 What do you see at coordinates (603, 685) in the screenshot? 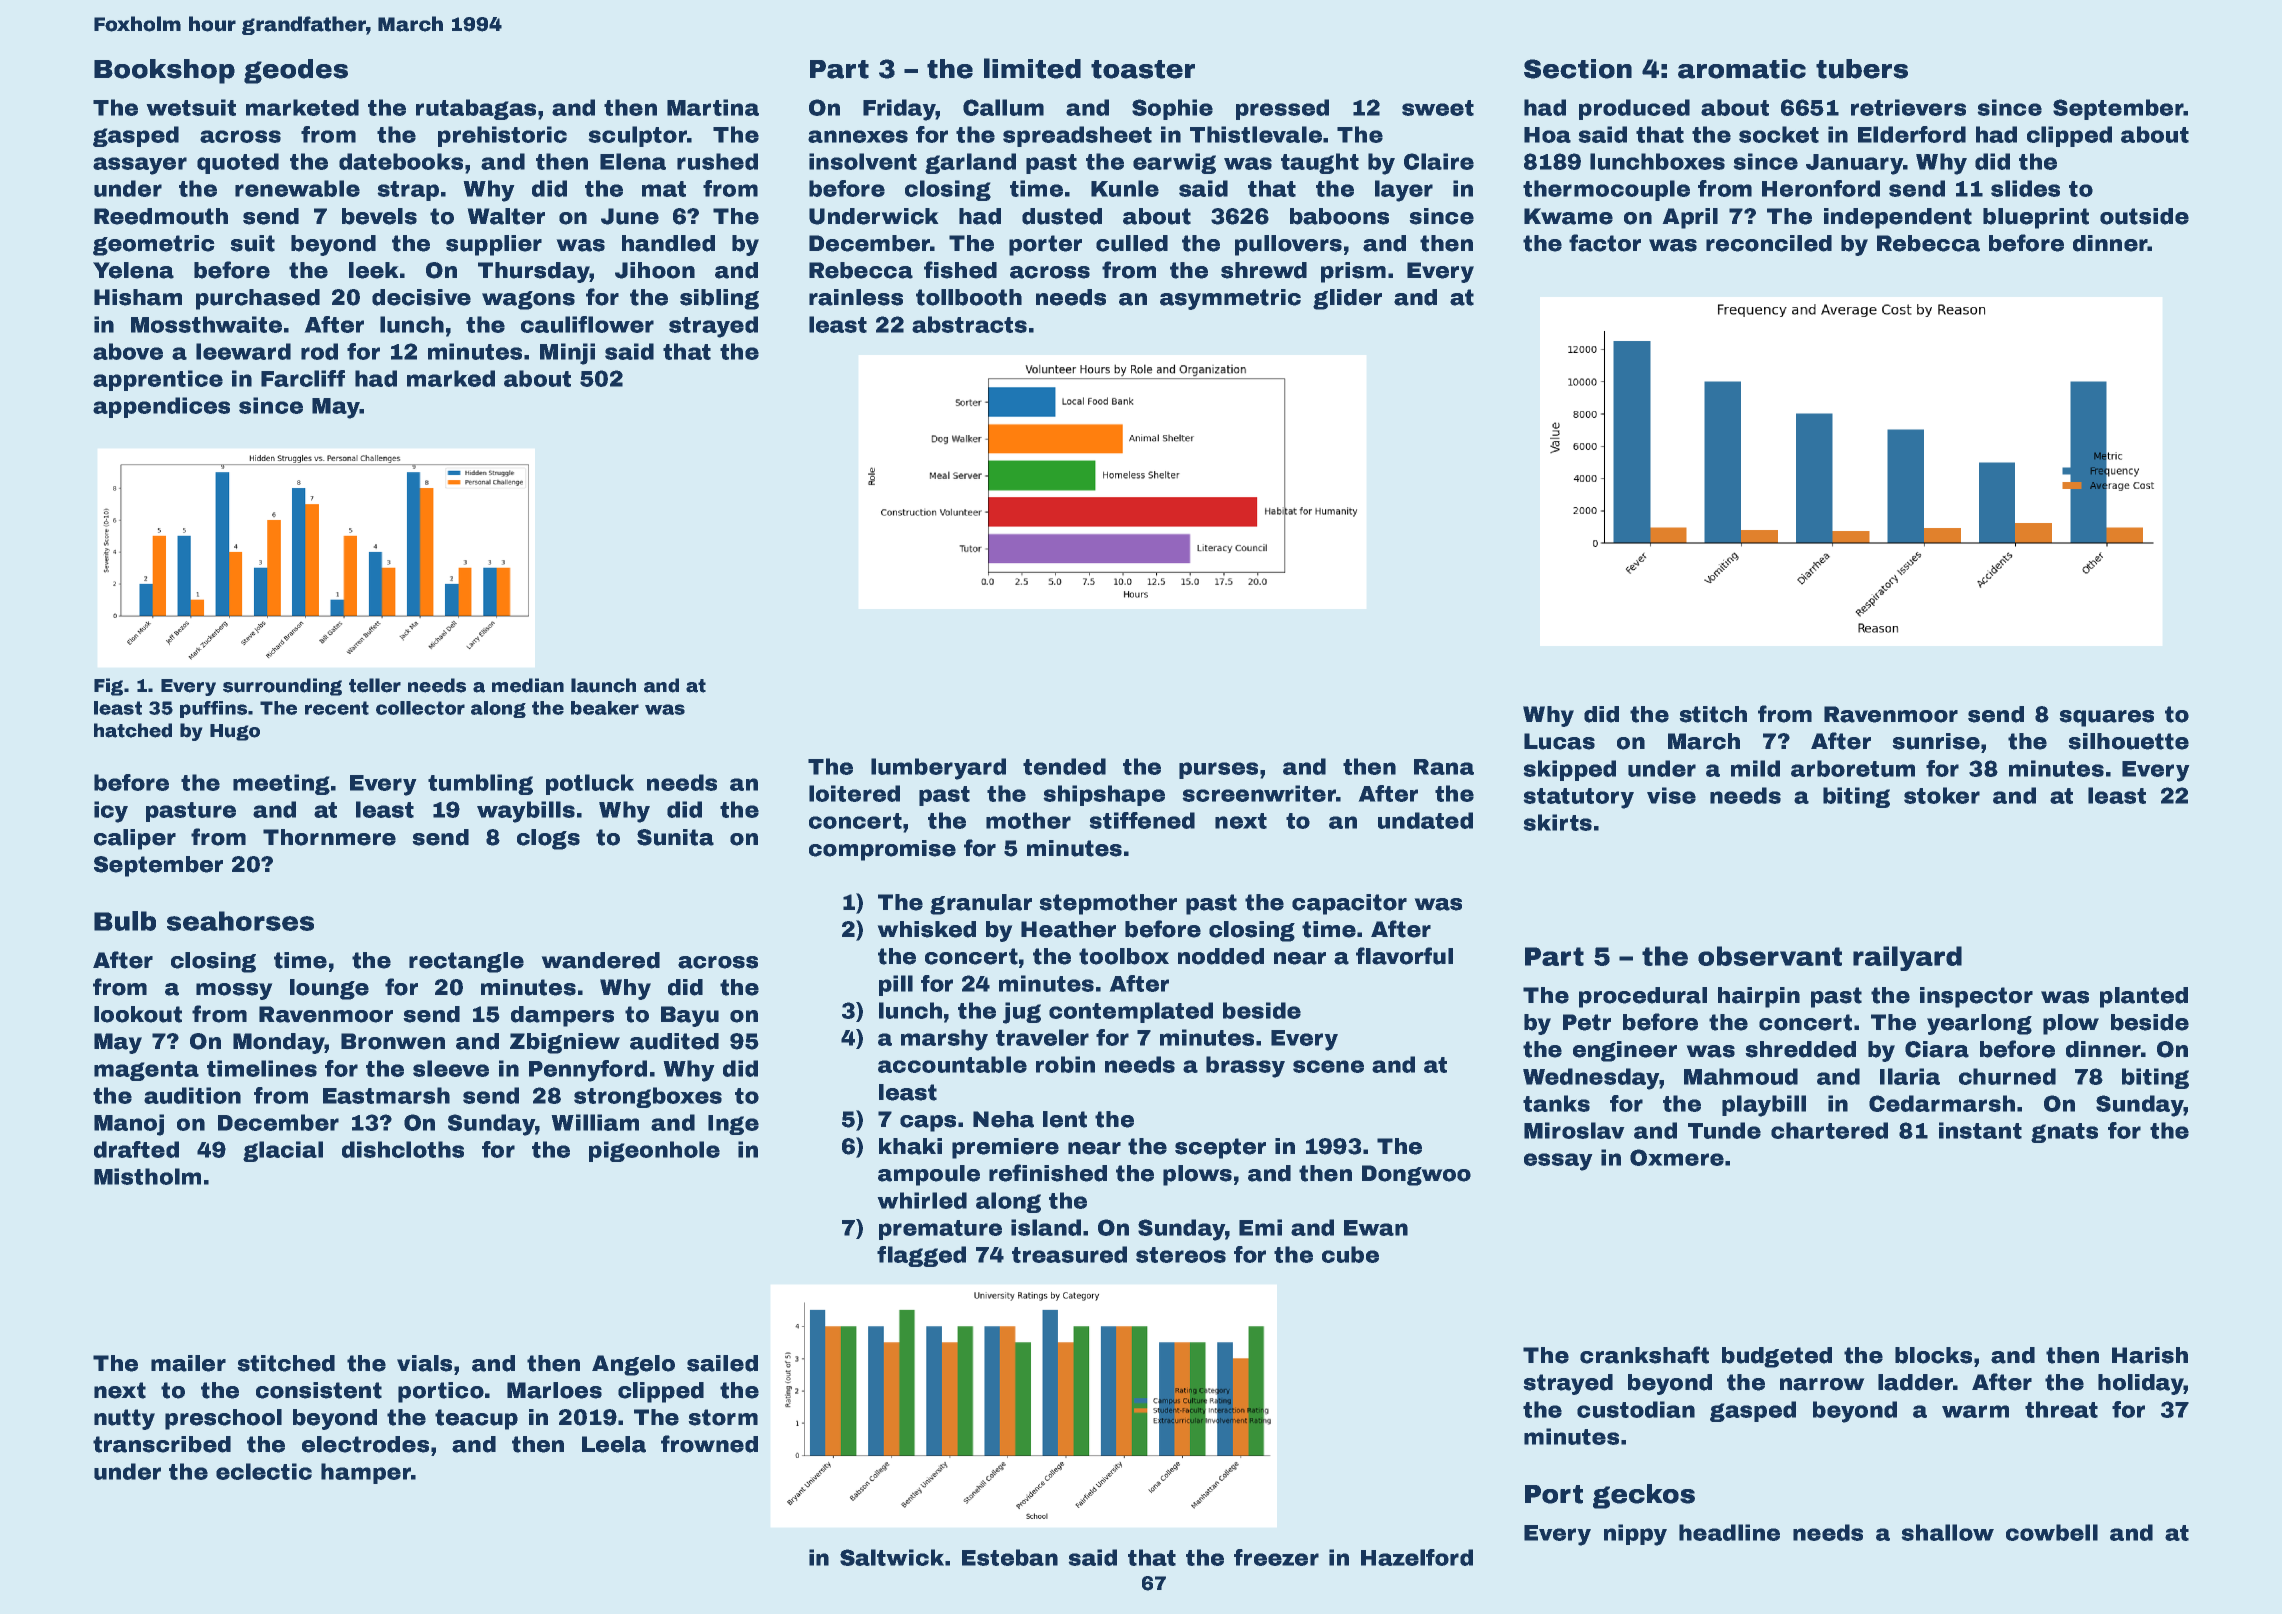
I see `launch` at bounding box center [603, 685].
